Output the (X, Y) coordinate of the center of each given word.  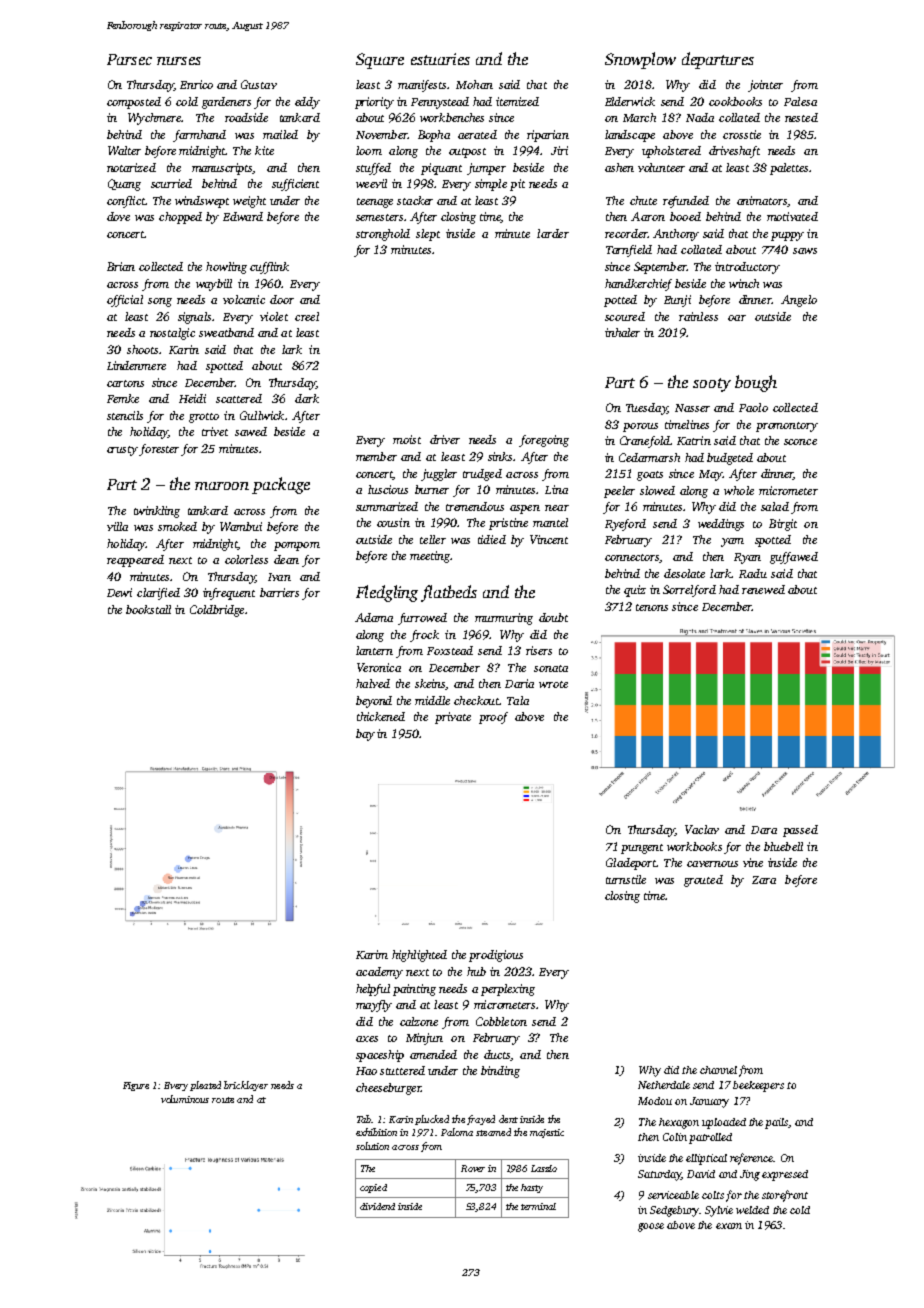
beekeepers (758, 1086)
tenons (652, 607)
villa (117, 526)
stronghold (383, 235)
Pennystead (440, 103)
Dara (764, 830)
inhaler (622, 332)
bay (365, 735)
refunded (686, 202)
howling (226, 268)
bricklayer (246, 1086)
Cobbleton (501, 1021)
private (453, 718)
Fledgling (387, 593)
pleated (205, 1086)
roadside (246, 117)
